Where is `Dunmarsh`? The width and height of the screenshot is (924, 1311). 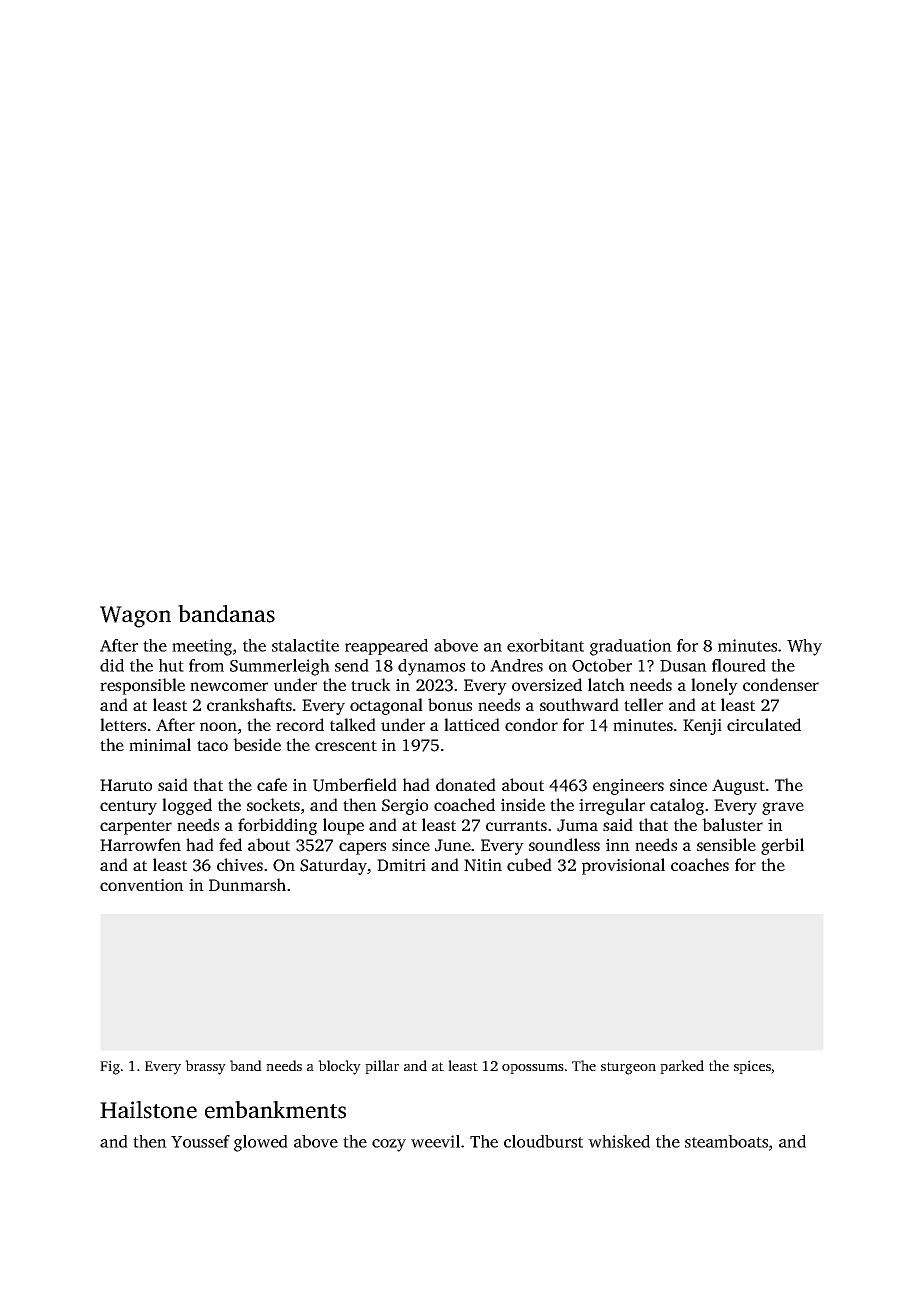
Dunmarsh is located at coordinates (247, 884).
